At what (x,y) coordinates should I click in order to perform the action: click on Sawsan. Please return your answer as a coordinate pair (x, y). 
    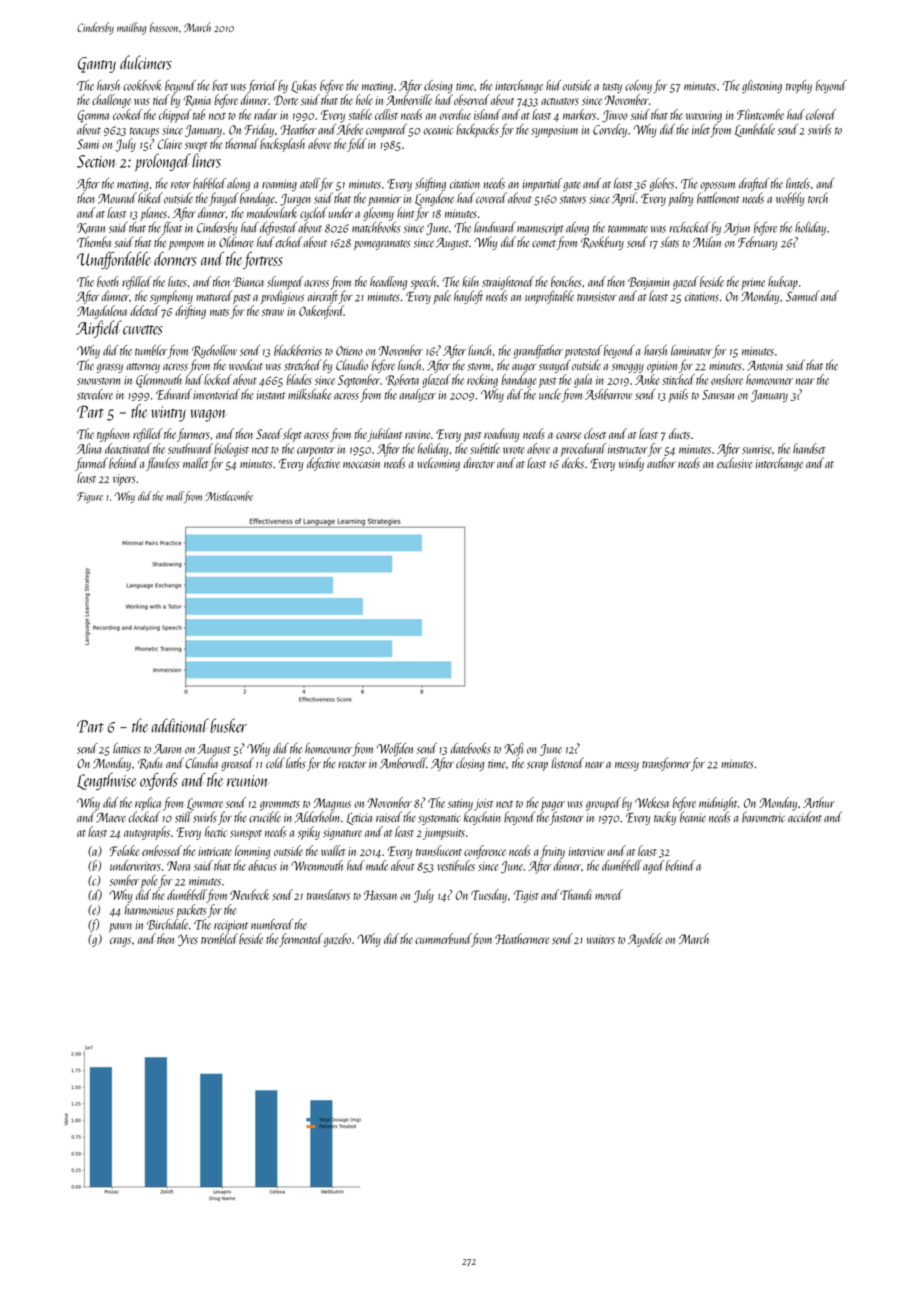
    Looking at the image, I should click on (718, 395).
